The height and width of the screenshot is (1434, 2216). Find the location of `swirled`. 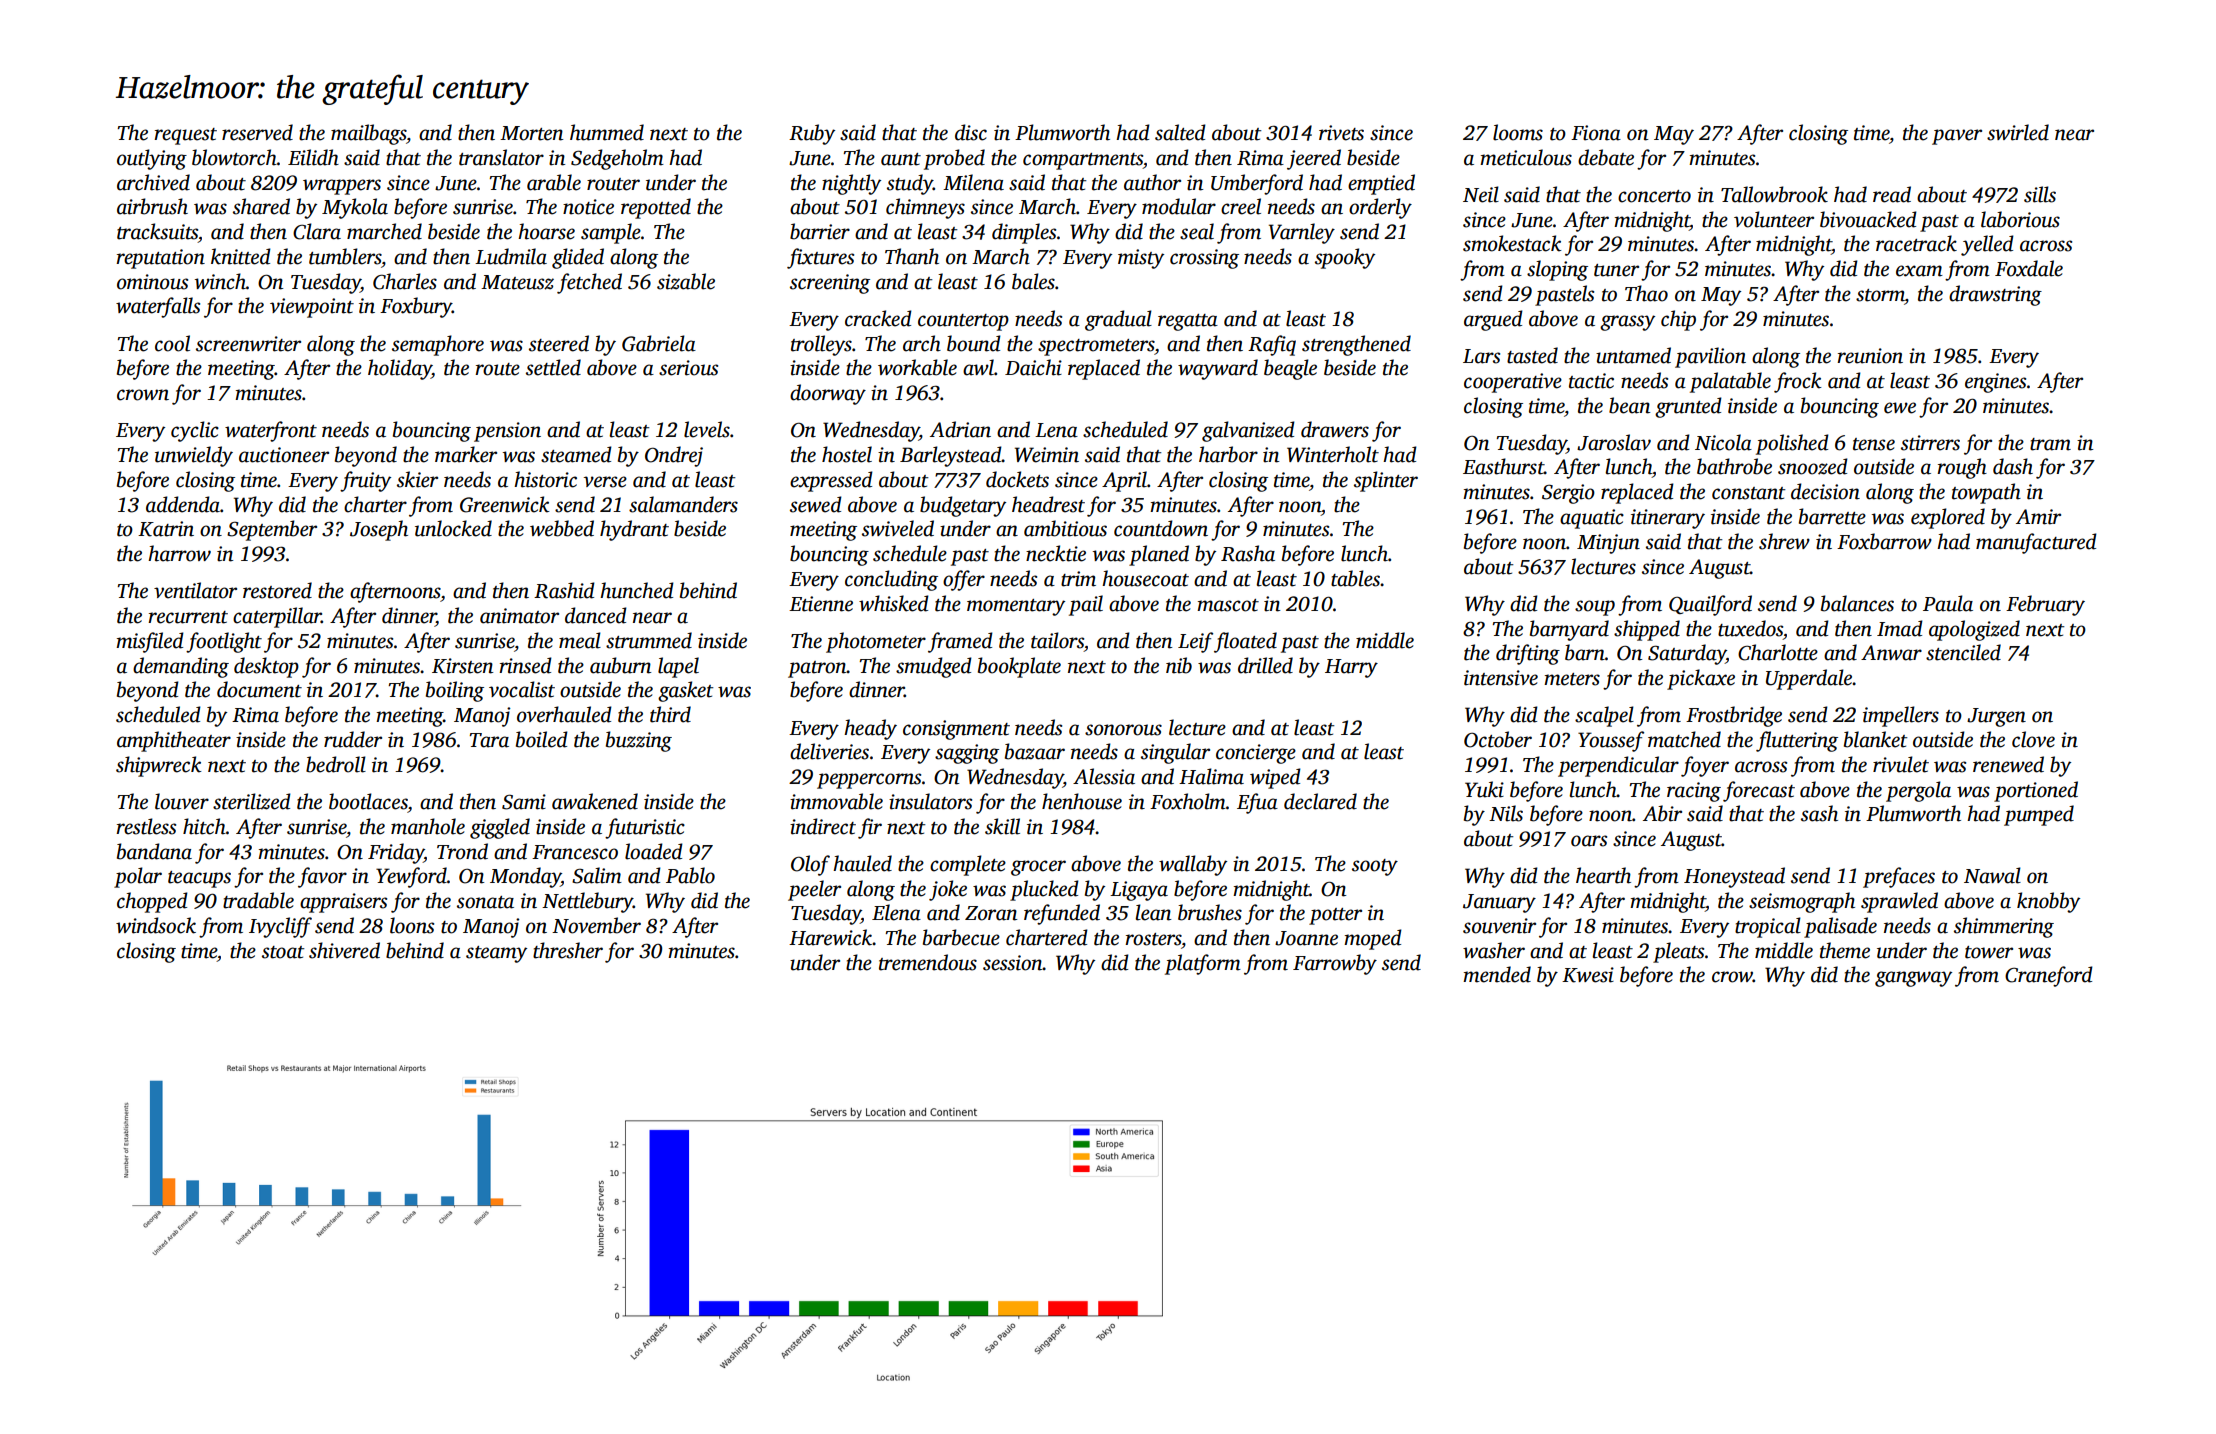

swirled is located at coordinates (2018, 132).
